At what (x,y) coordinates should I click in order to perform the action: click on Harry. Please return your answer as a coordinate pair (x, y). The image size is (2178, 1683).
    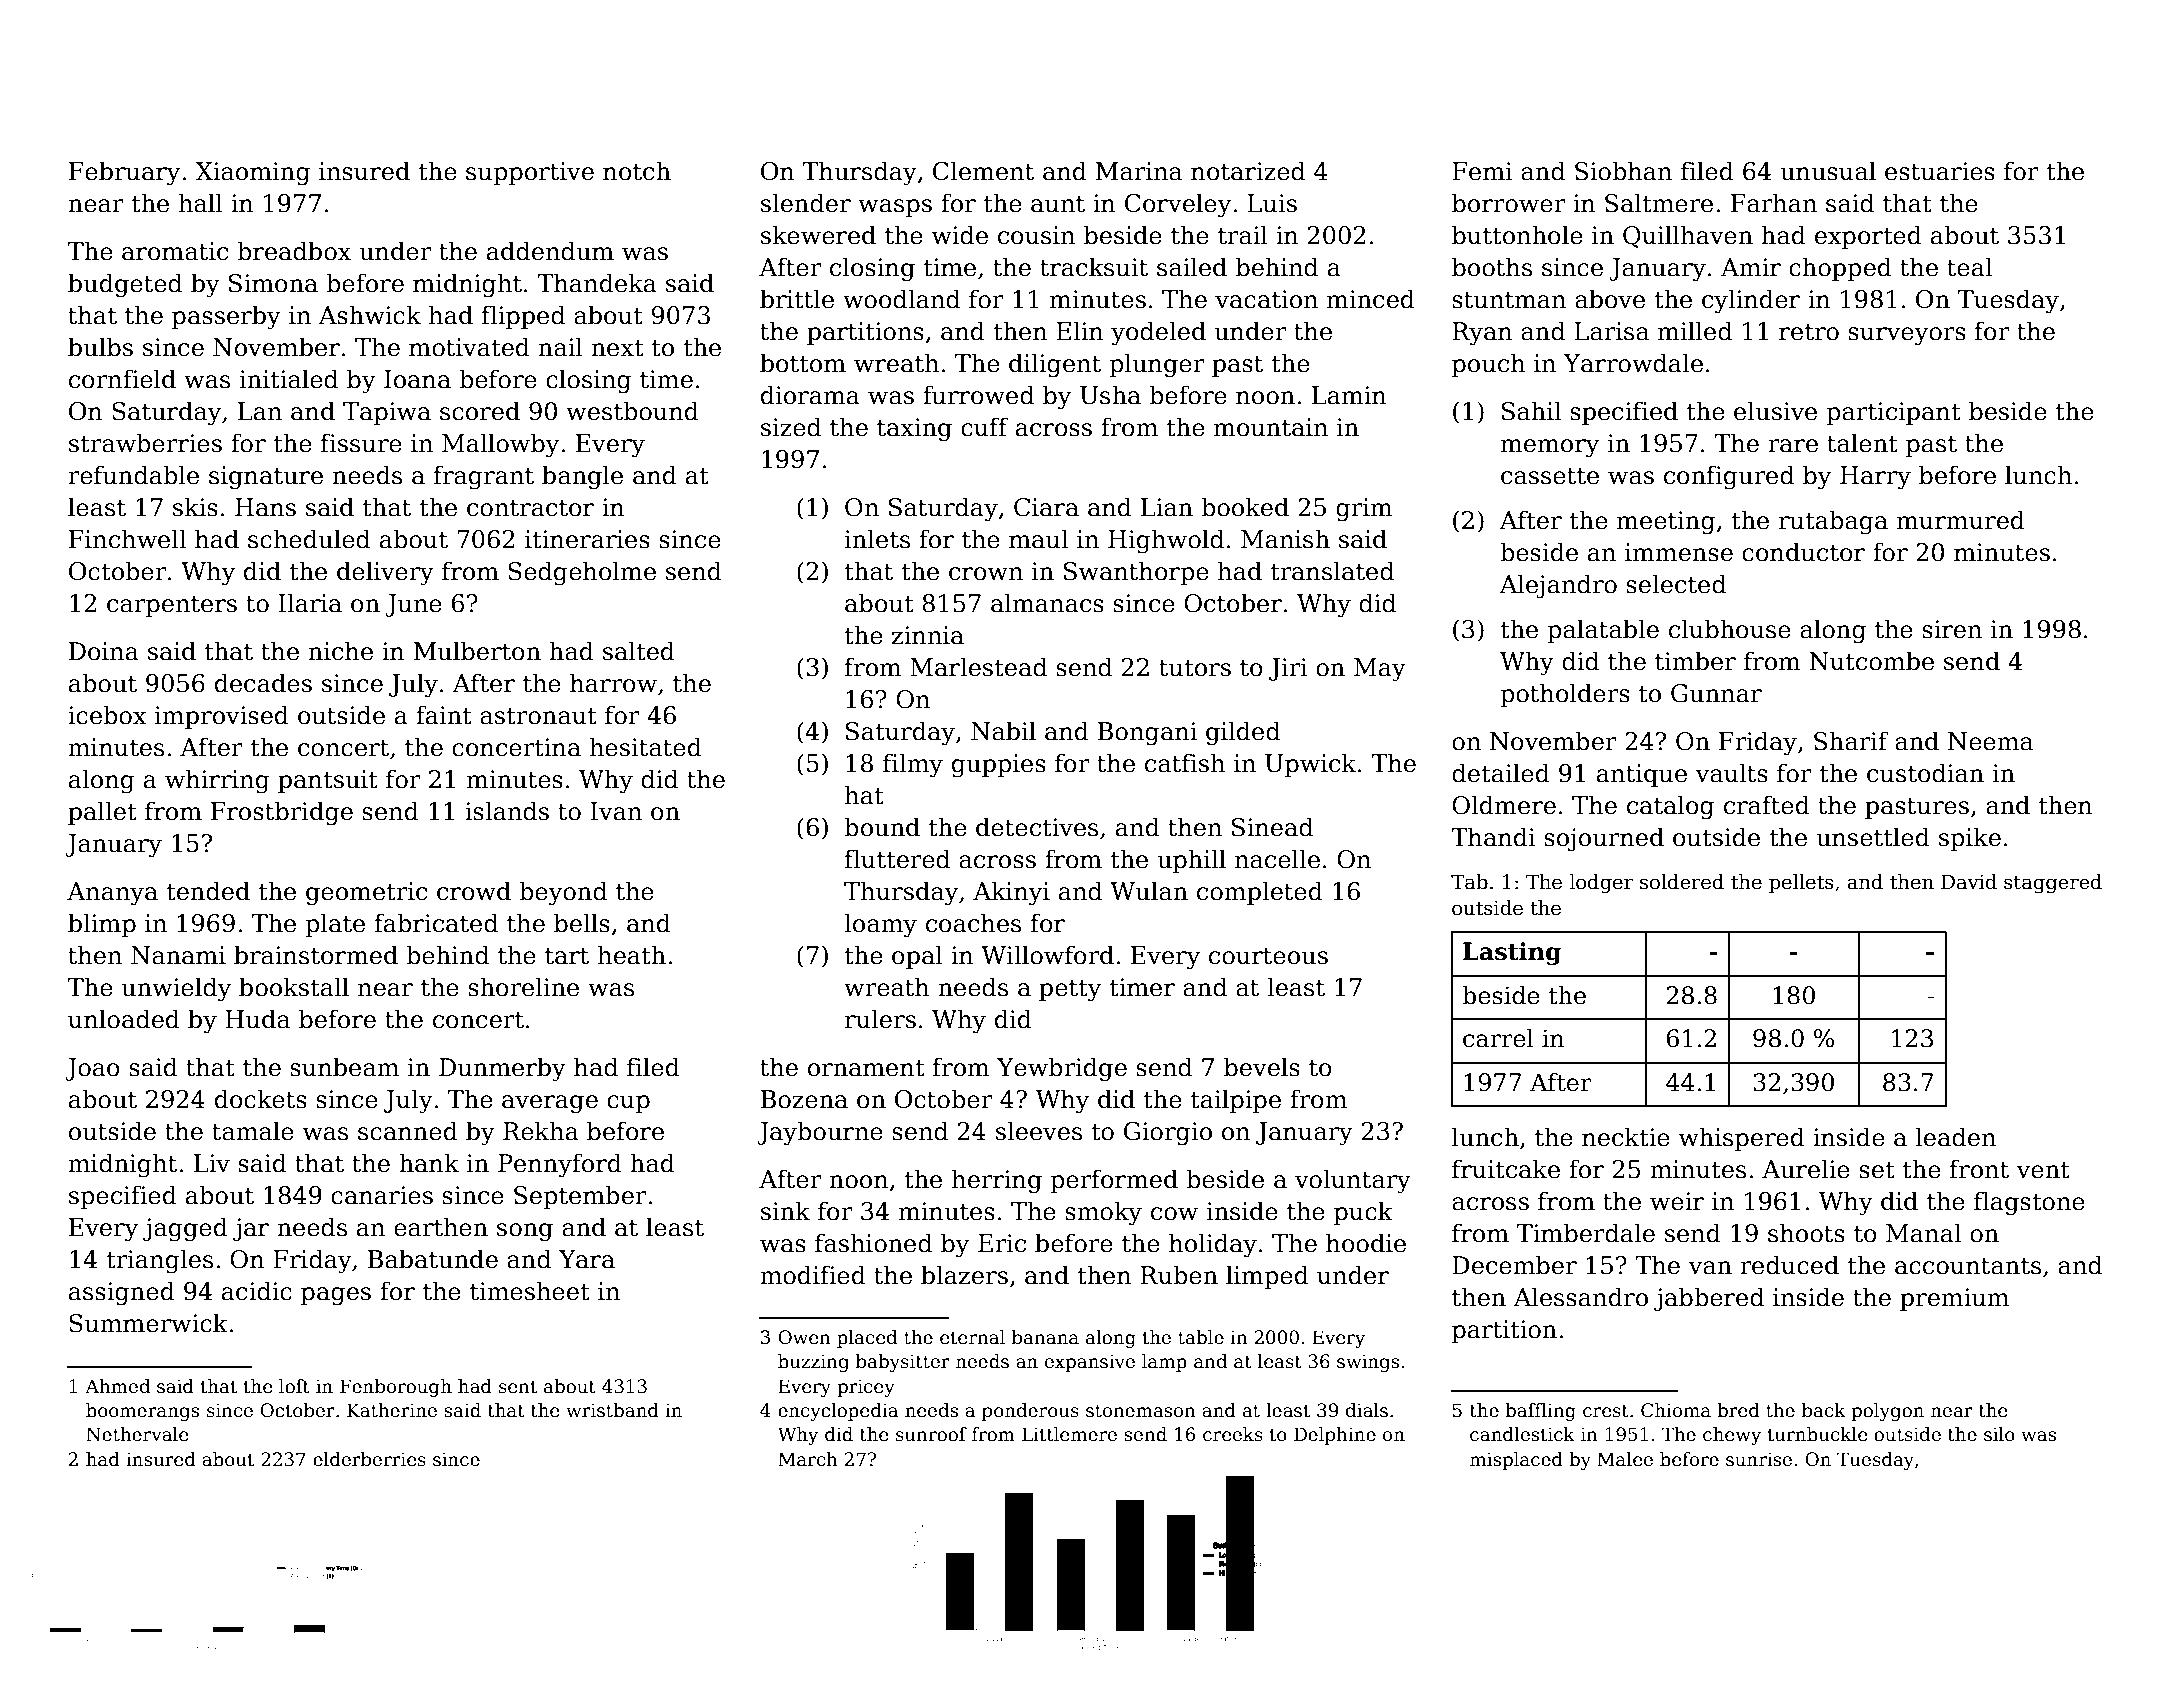
    Looking at the image, I should click on (1875, 478).
